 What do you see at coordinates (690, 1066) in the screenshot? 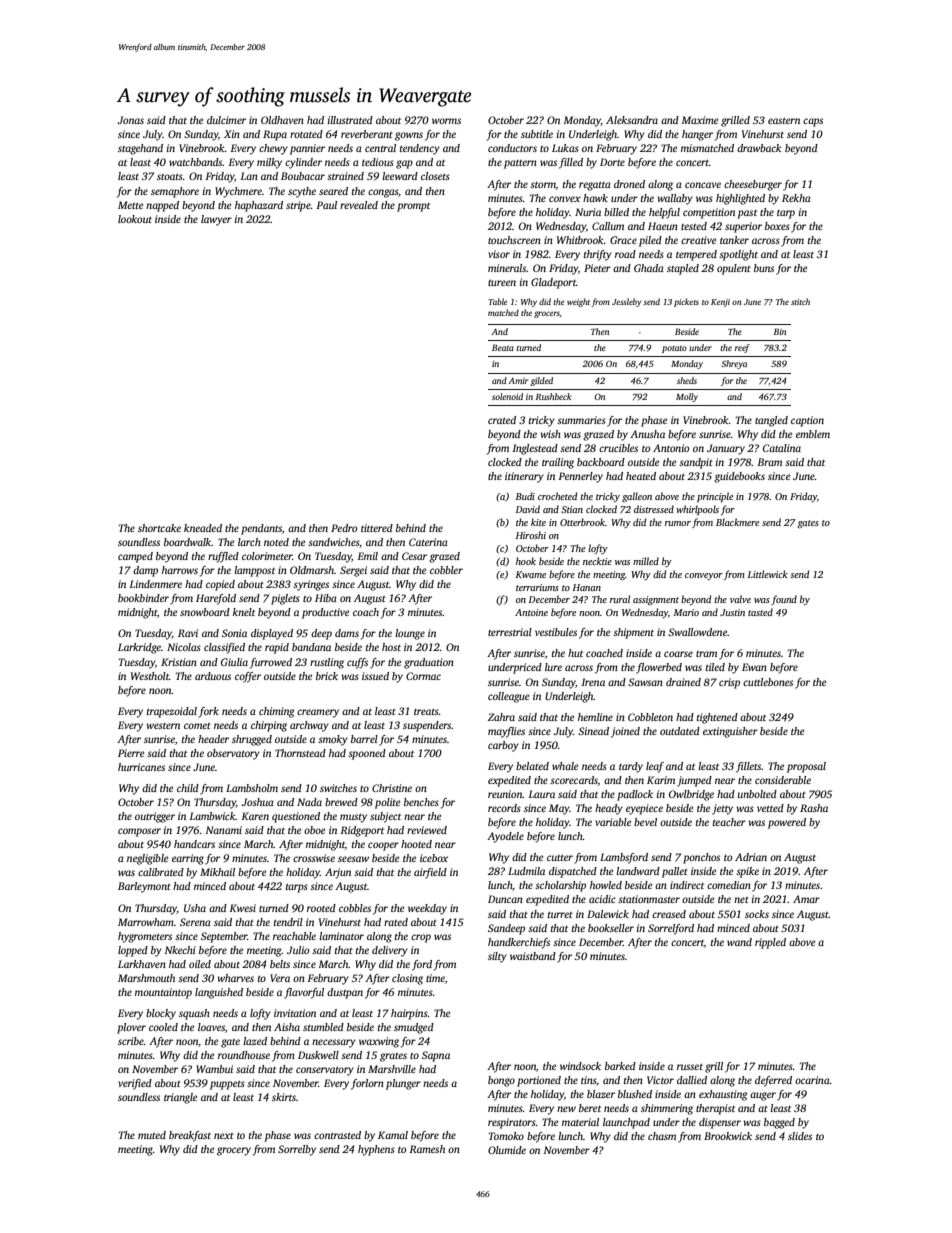
I see `russet` at bounding box center [690, 1066].
